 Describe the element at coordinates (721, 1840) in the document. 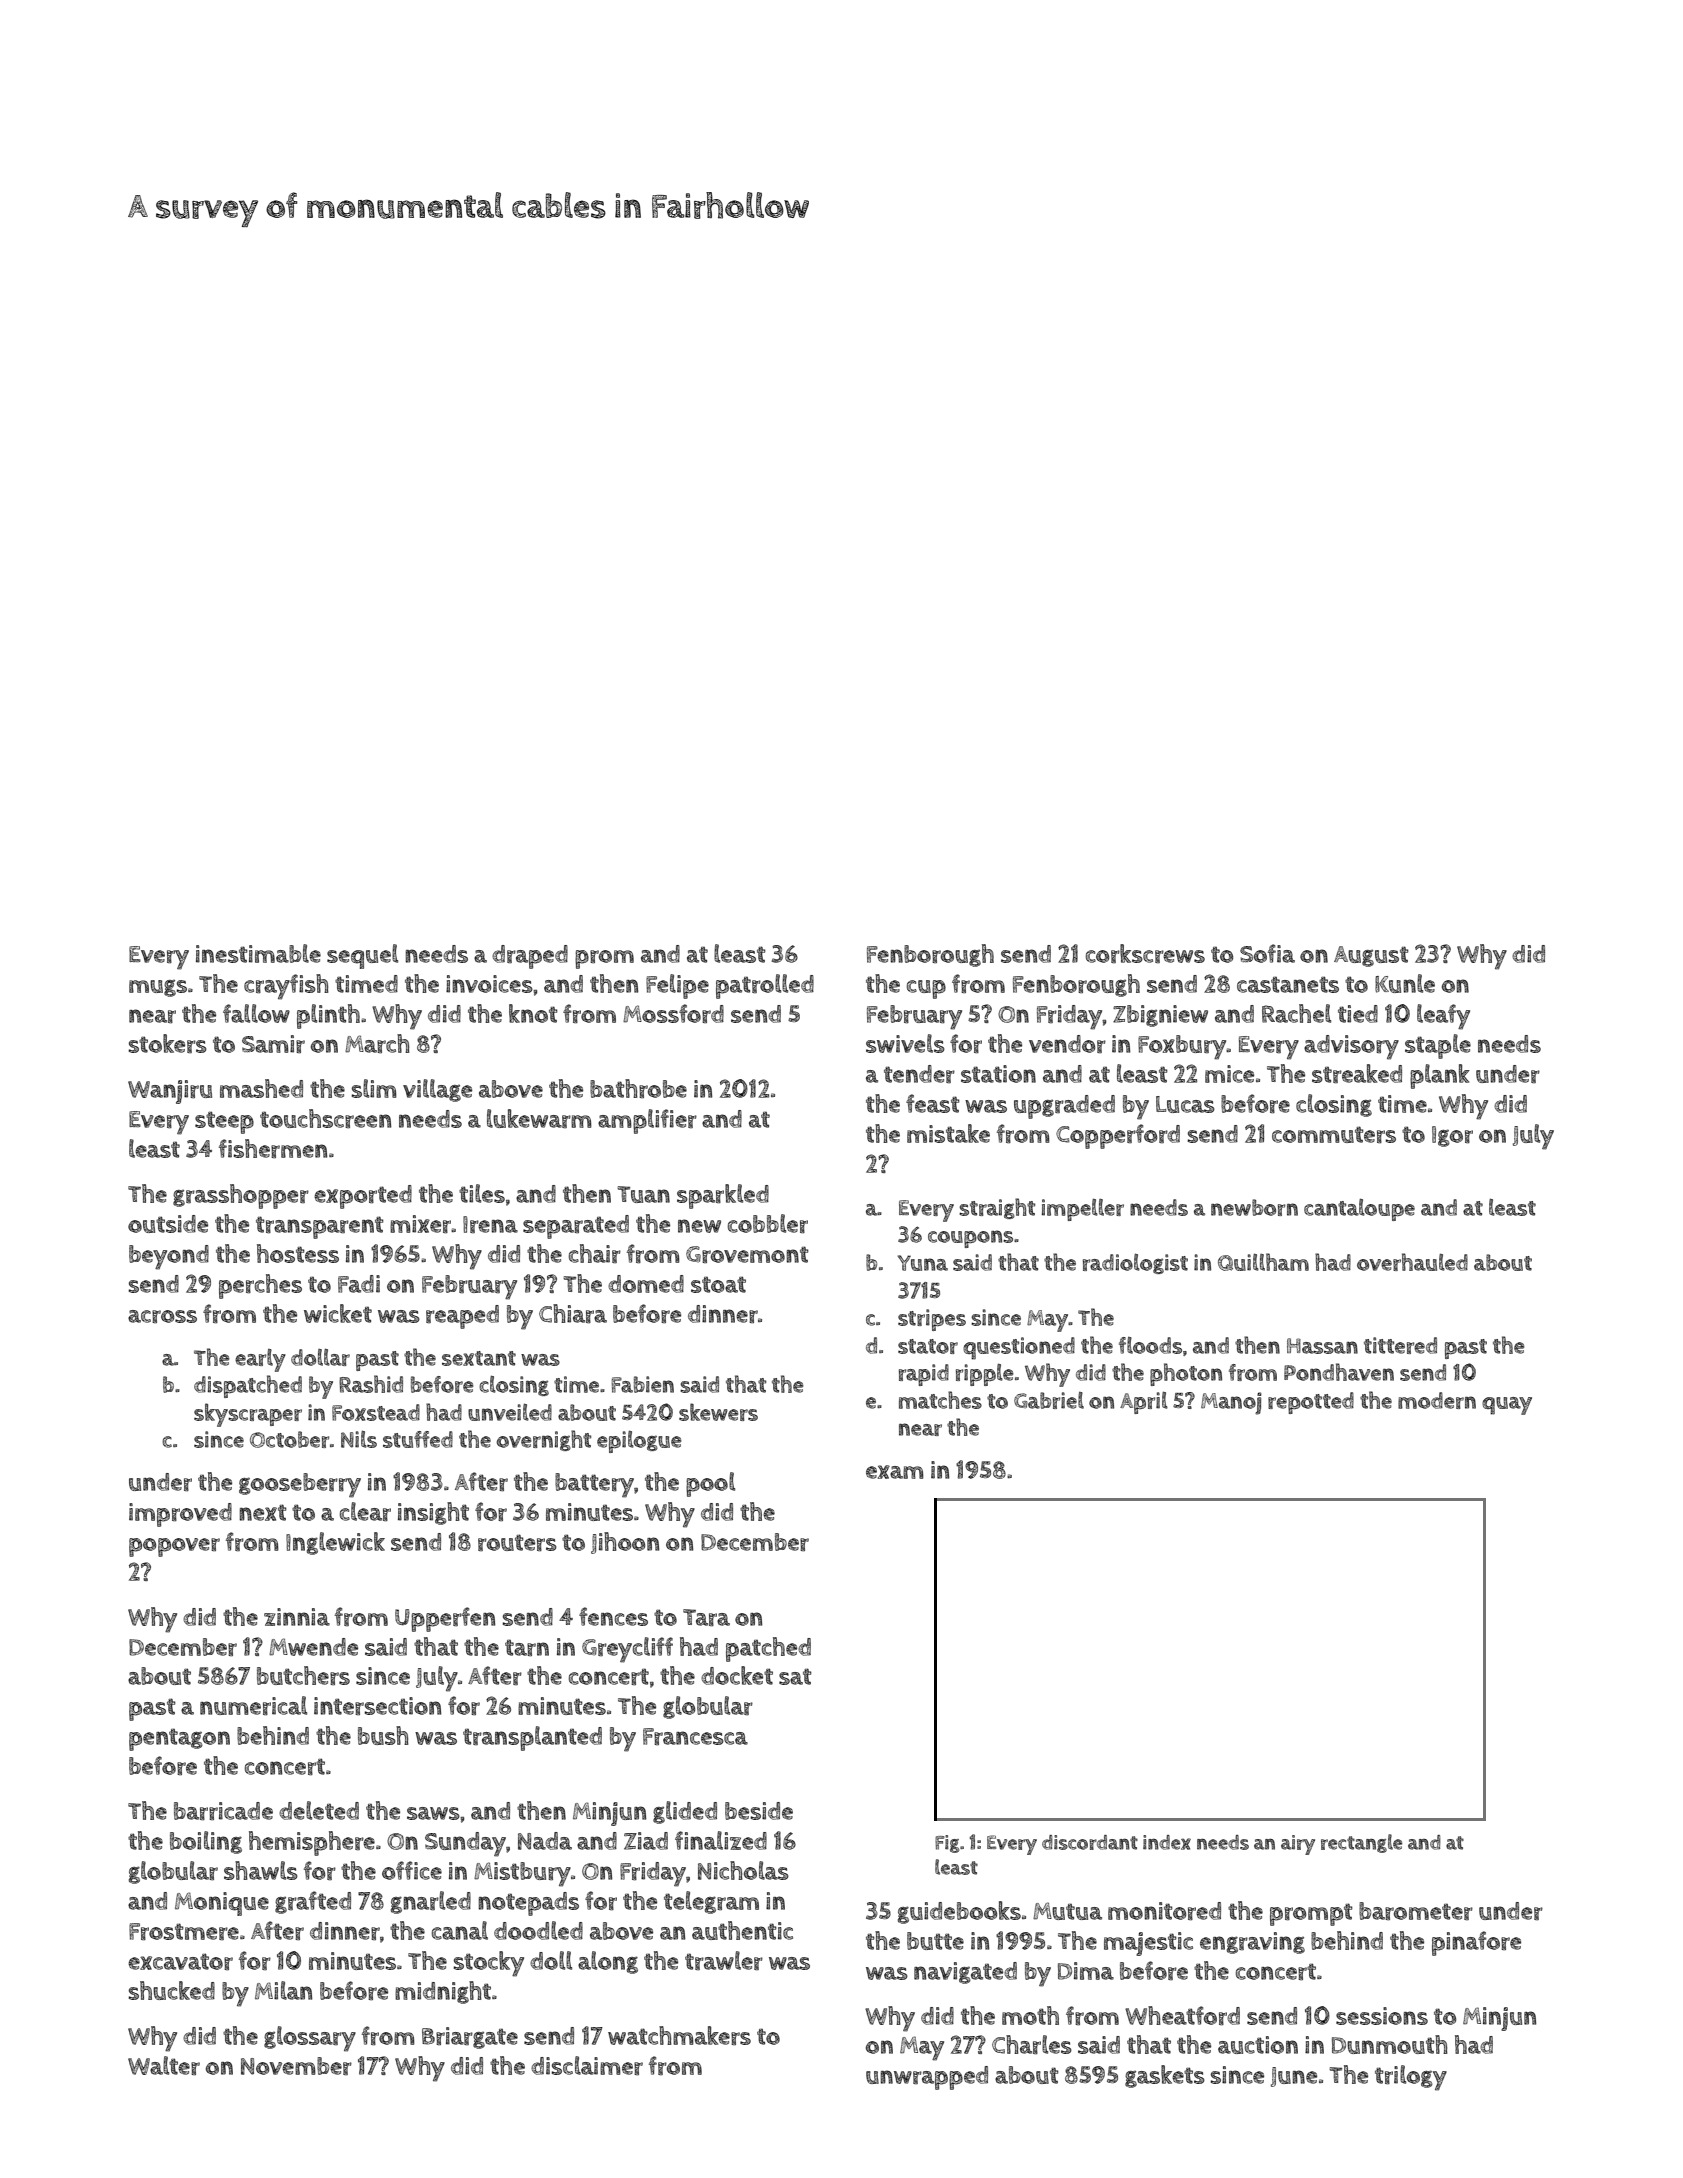

I see `finalized` at that location.
